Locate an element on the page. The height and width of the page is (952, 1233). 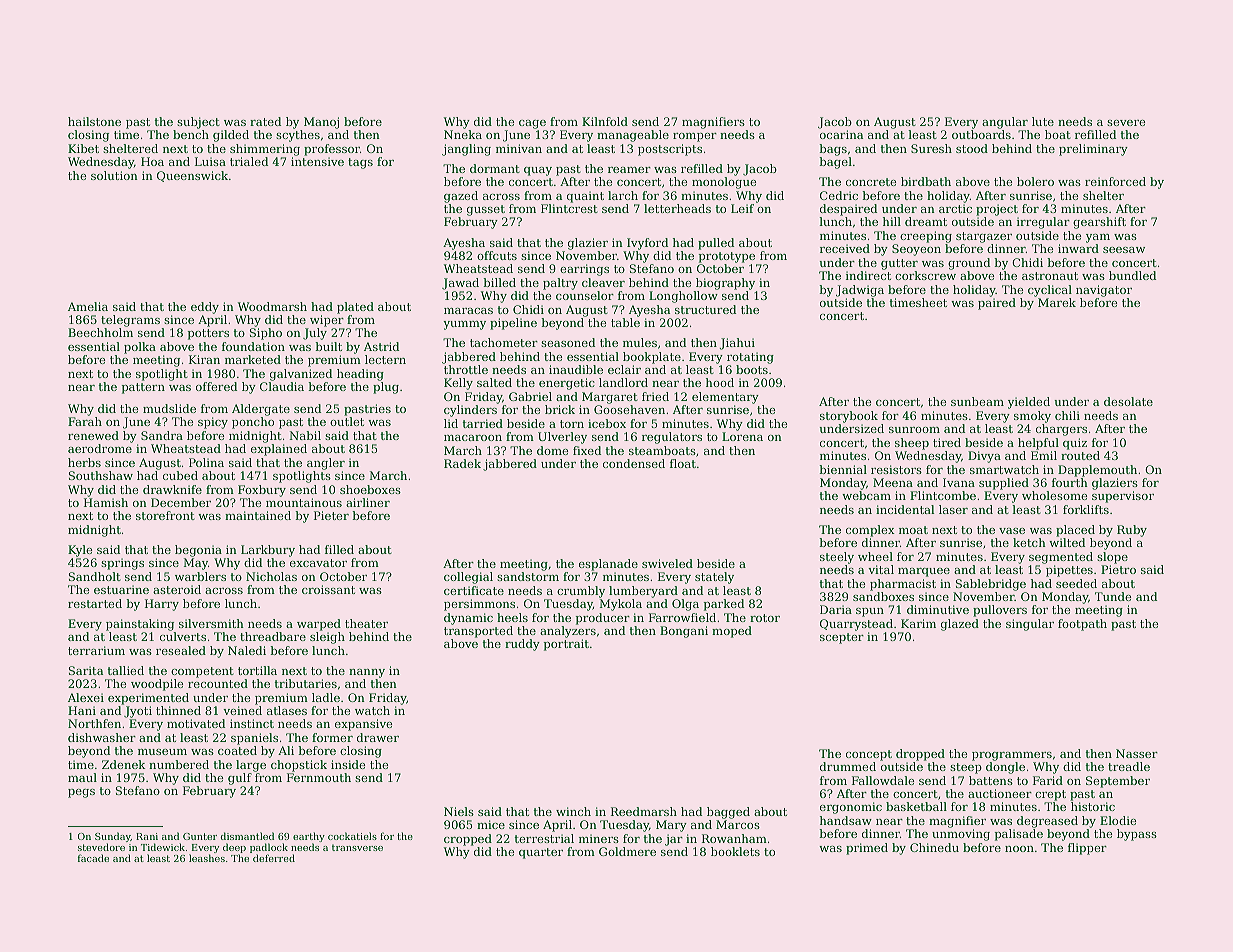
supervisor is located at coordinates (1123, 497).
